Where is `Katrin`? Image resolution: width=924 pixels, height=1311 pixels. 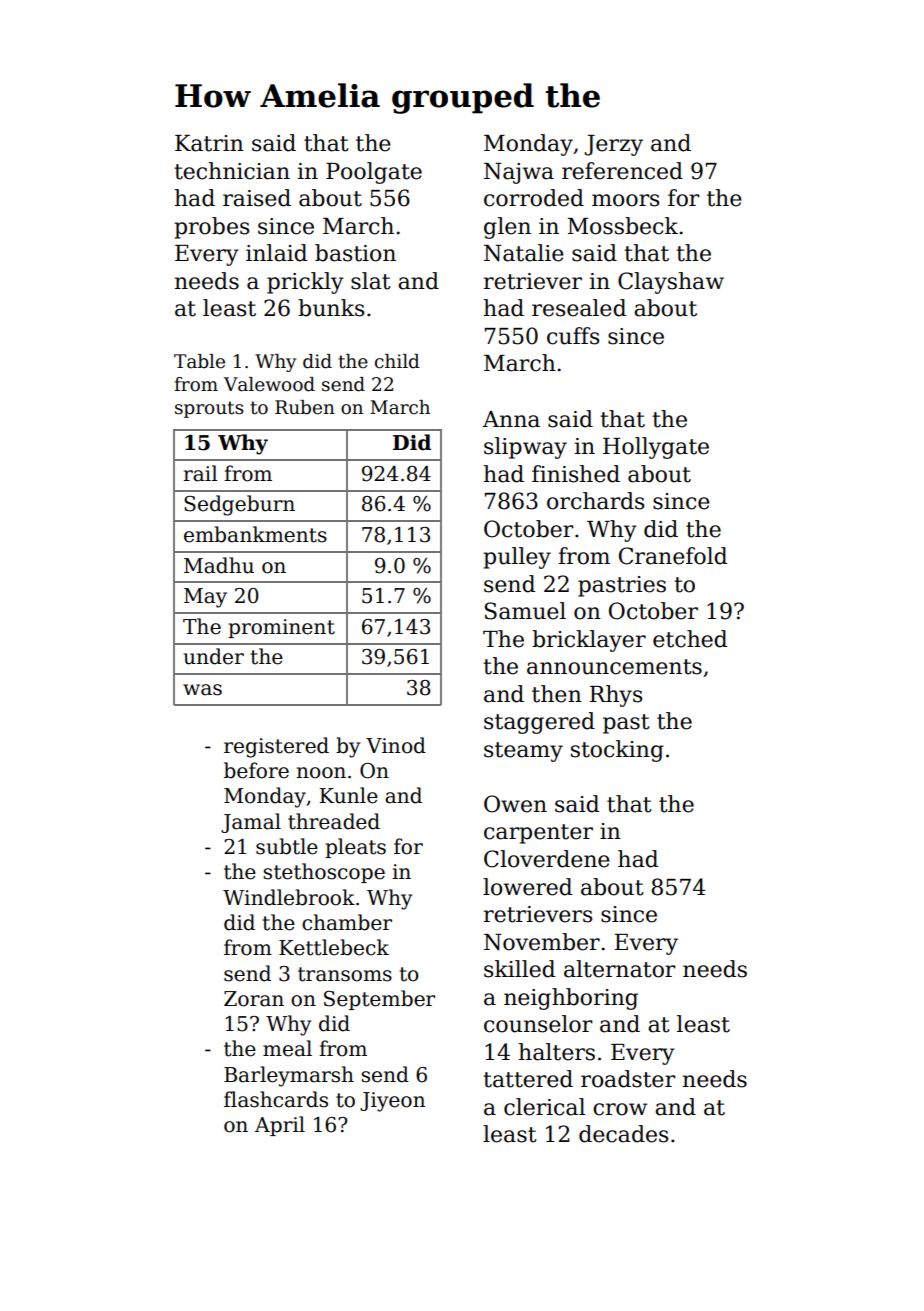
Katrin is located at coordinates (209, 143).
